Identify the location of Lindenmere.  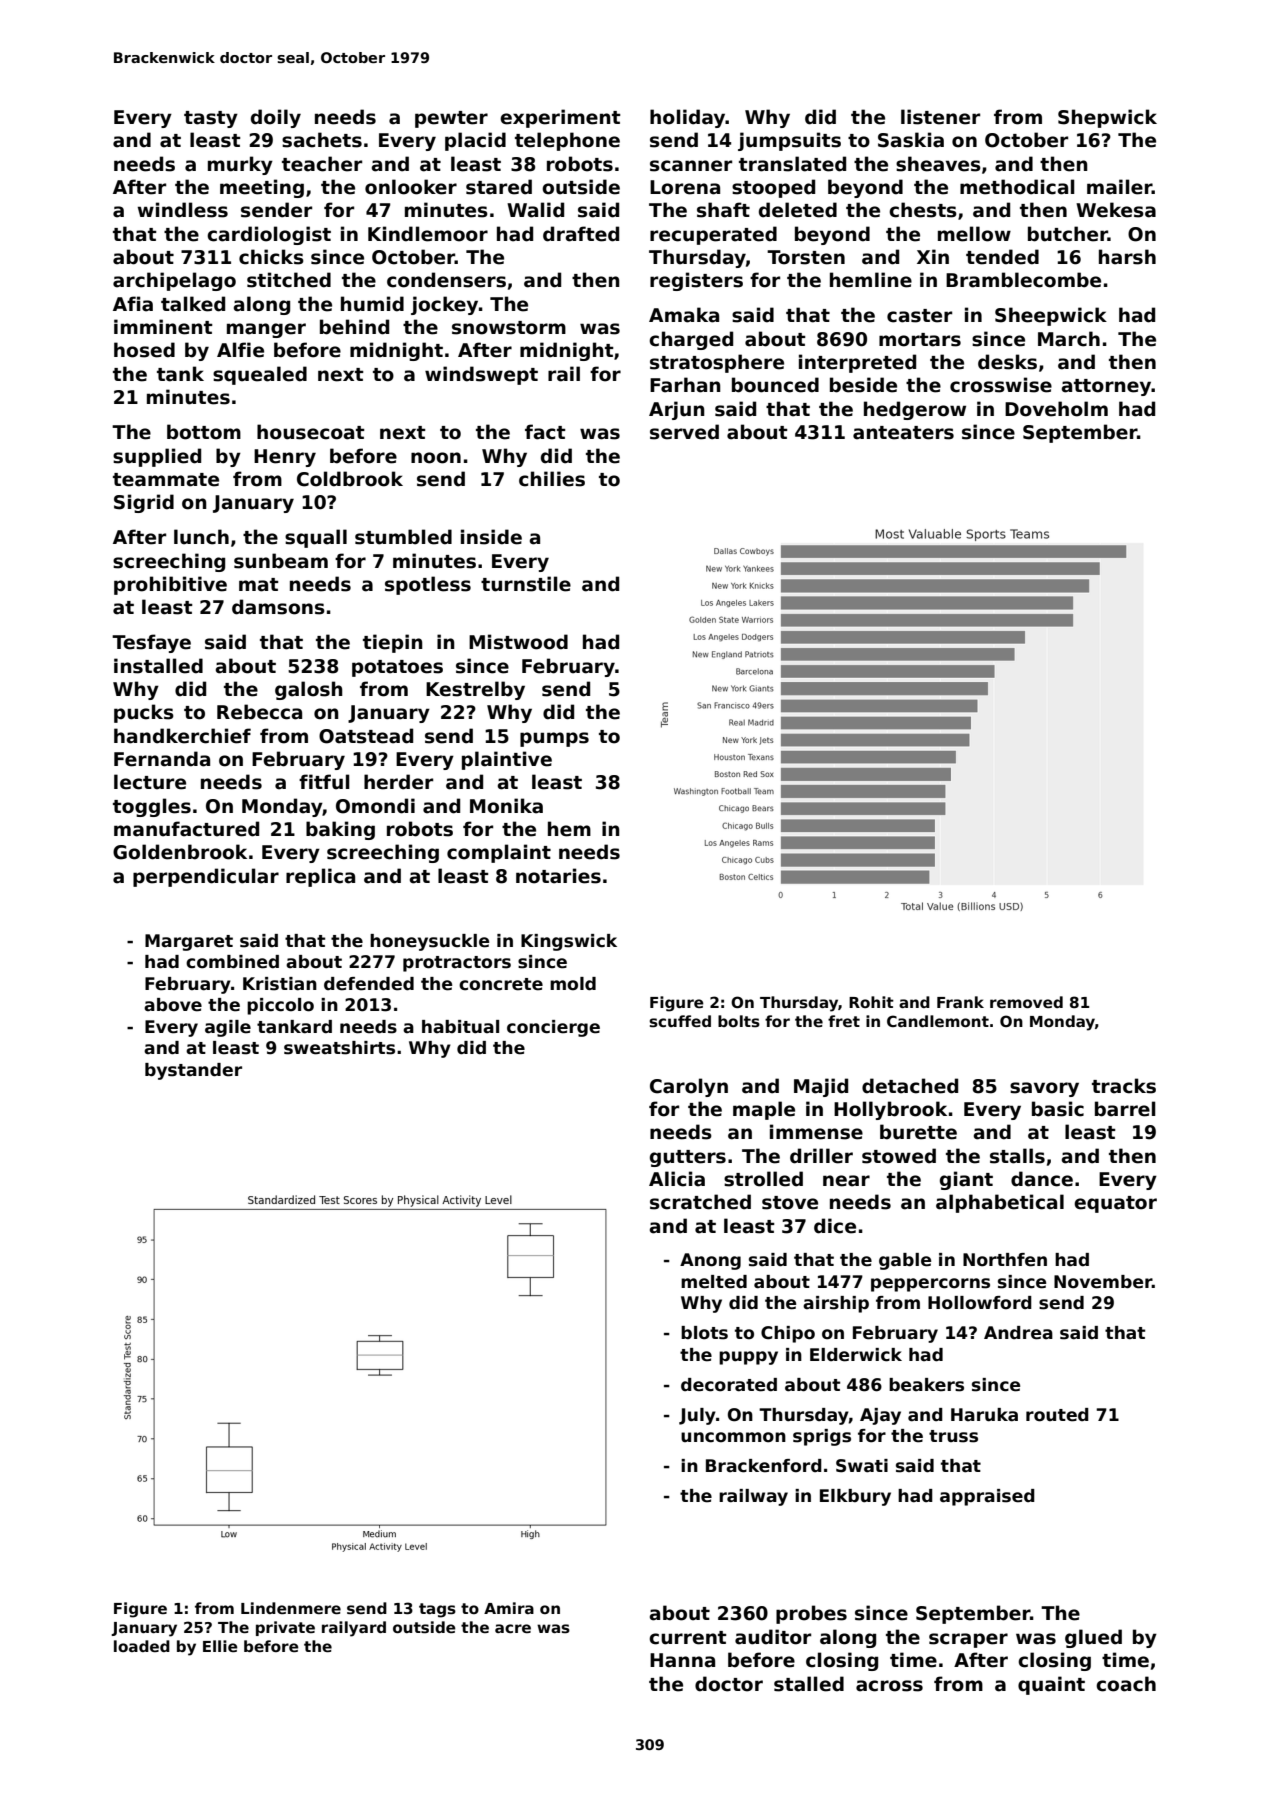
(291, 1608).
